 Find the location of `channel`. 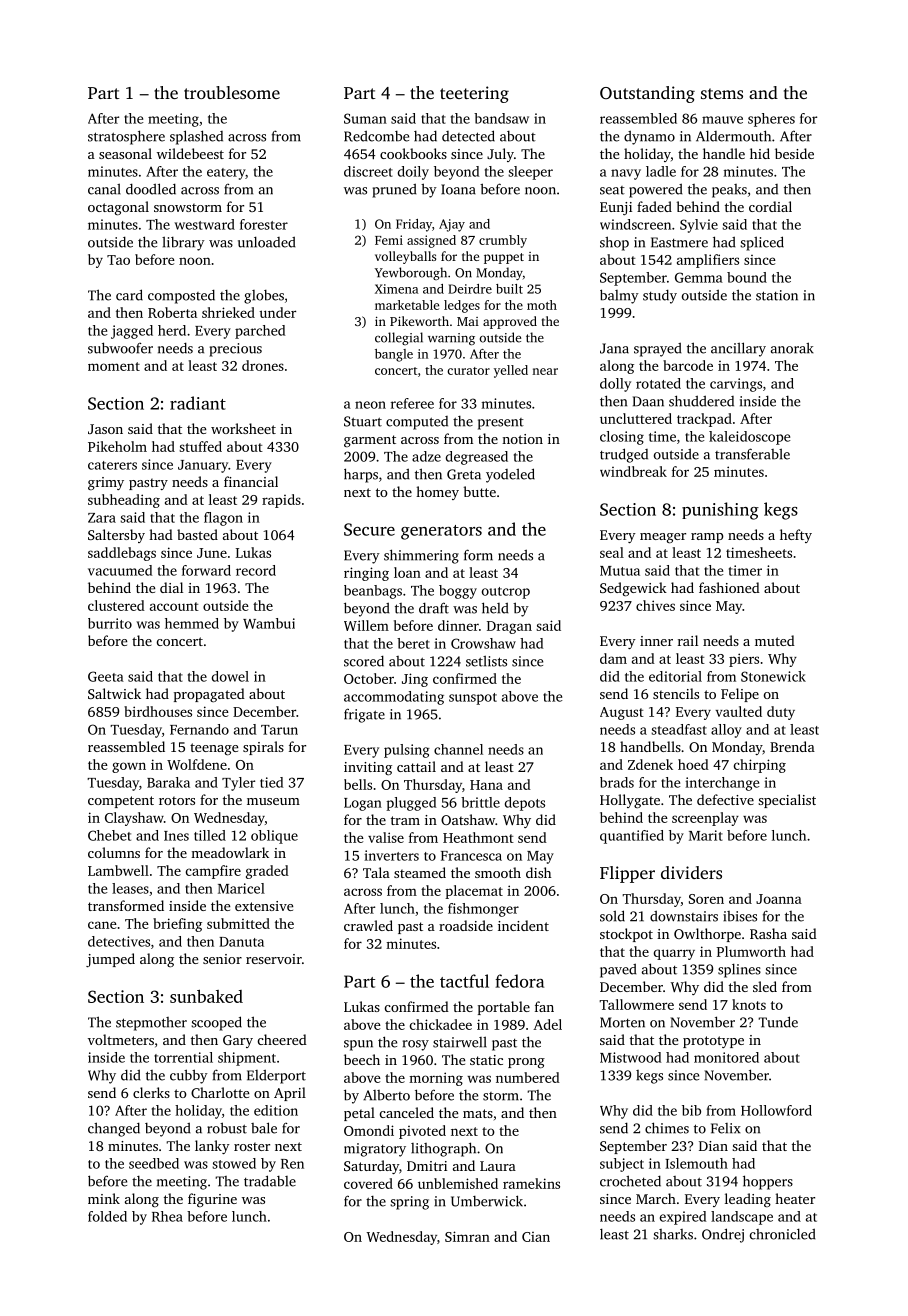

channel is located at coordinates (458, 749).
